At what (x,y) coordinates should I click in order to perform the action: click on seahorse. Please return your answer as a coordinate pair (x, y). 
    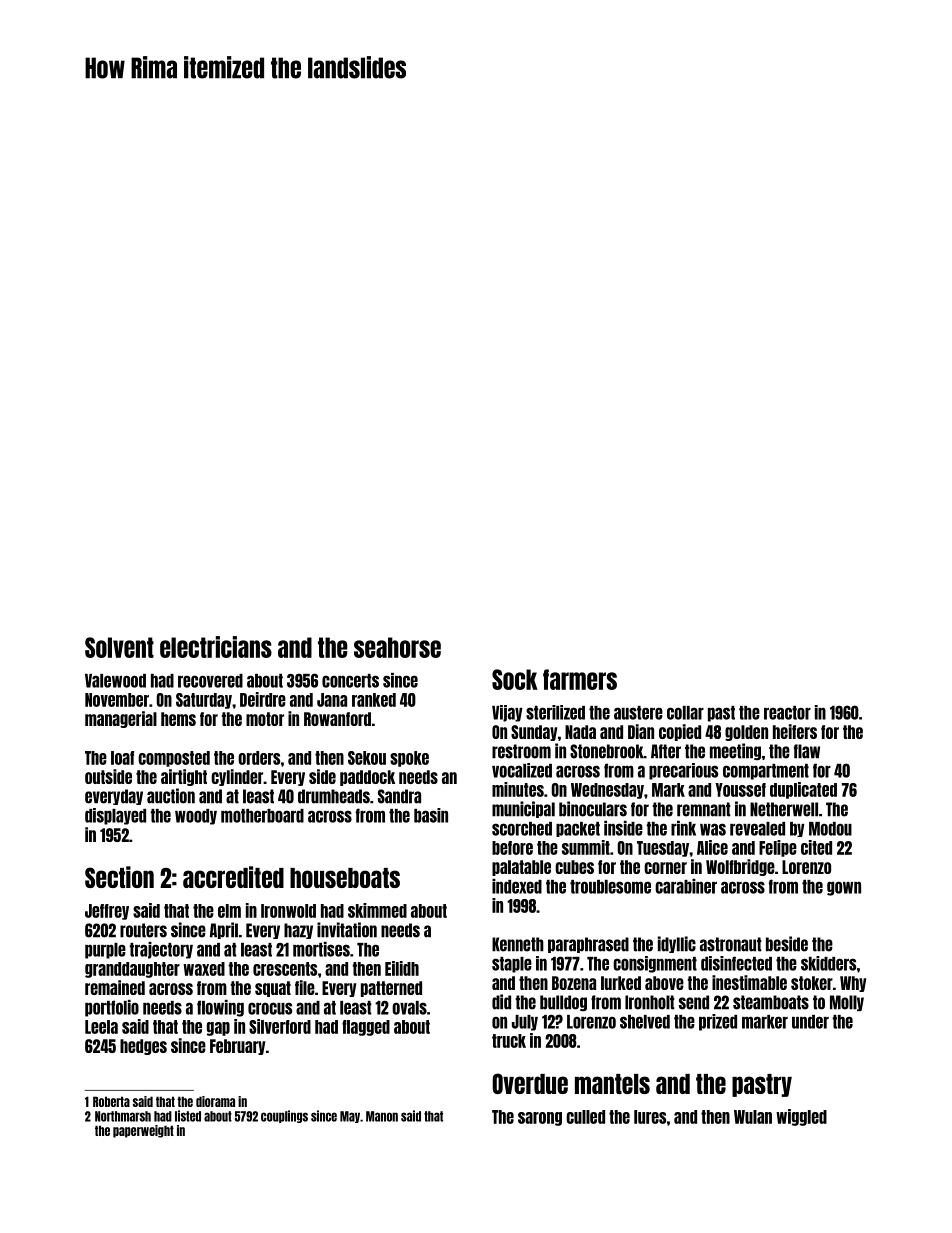
    Looking at the image, I should click on (397, 647).
